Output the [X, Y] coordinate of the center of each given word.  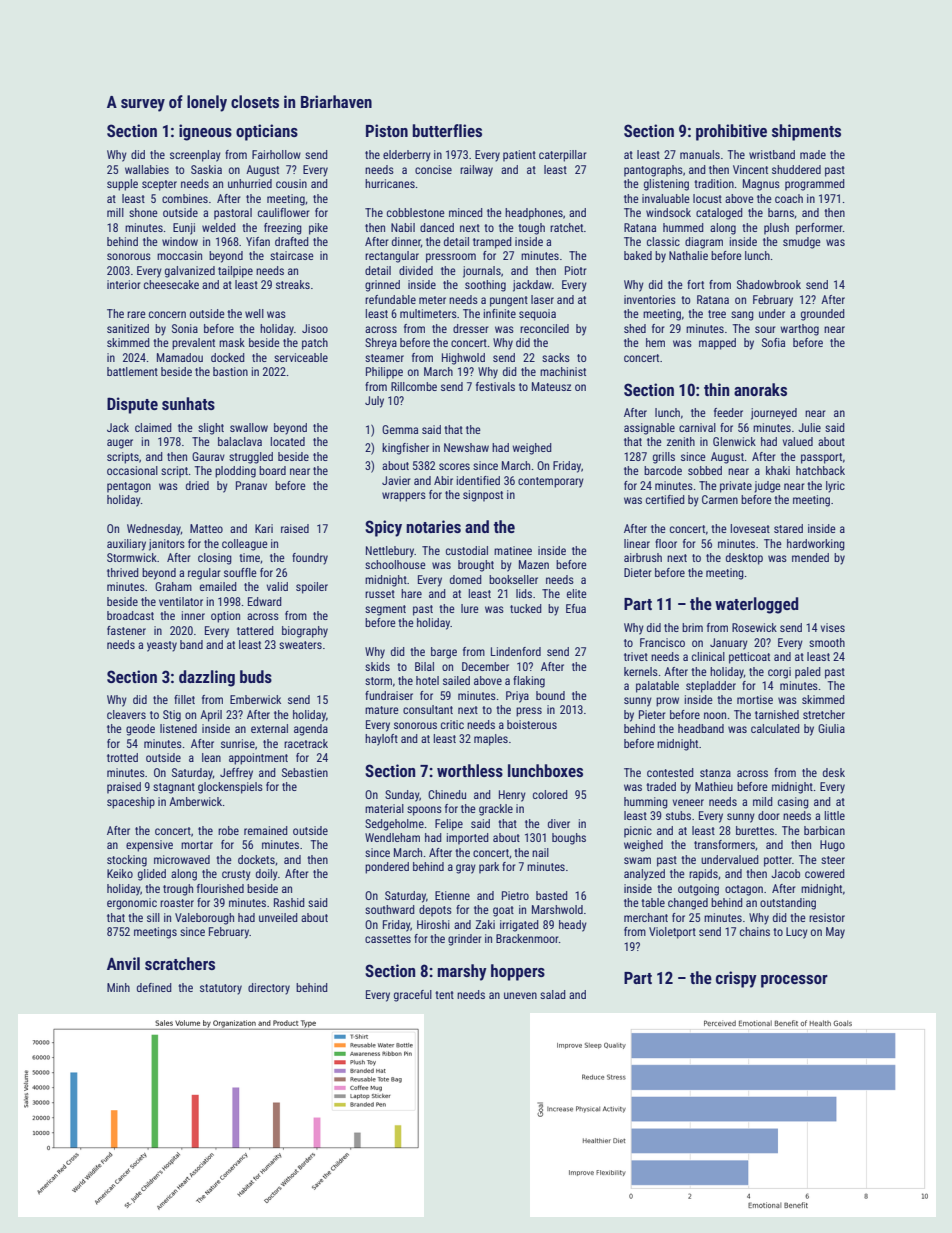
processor [794, 981]
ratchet [566, 227]
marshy [462, 972]
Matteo [206, 528]
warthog [799, 330]
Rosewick [754, 627]
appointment [258, 759]
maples [491, 740]
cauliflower [284, 212]
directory [269, 989]
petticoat [749, 658]
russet [380, 594]
